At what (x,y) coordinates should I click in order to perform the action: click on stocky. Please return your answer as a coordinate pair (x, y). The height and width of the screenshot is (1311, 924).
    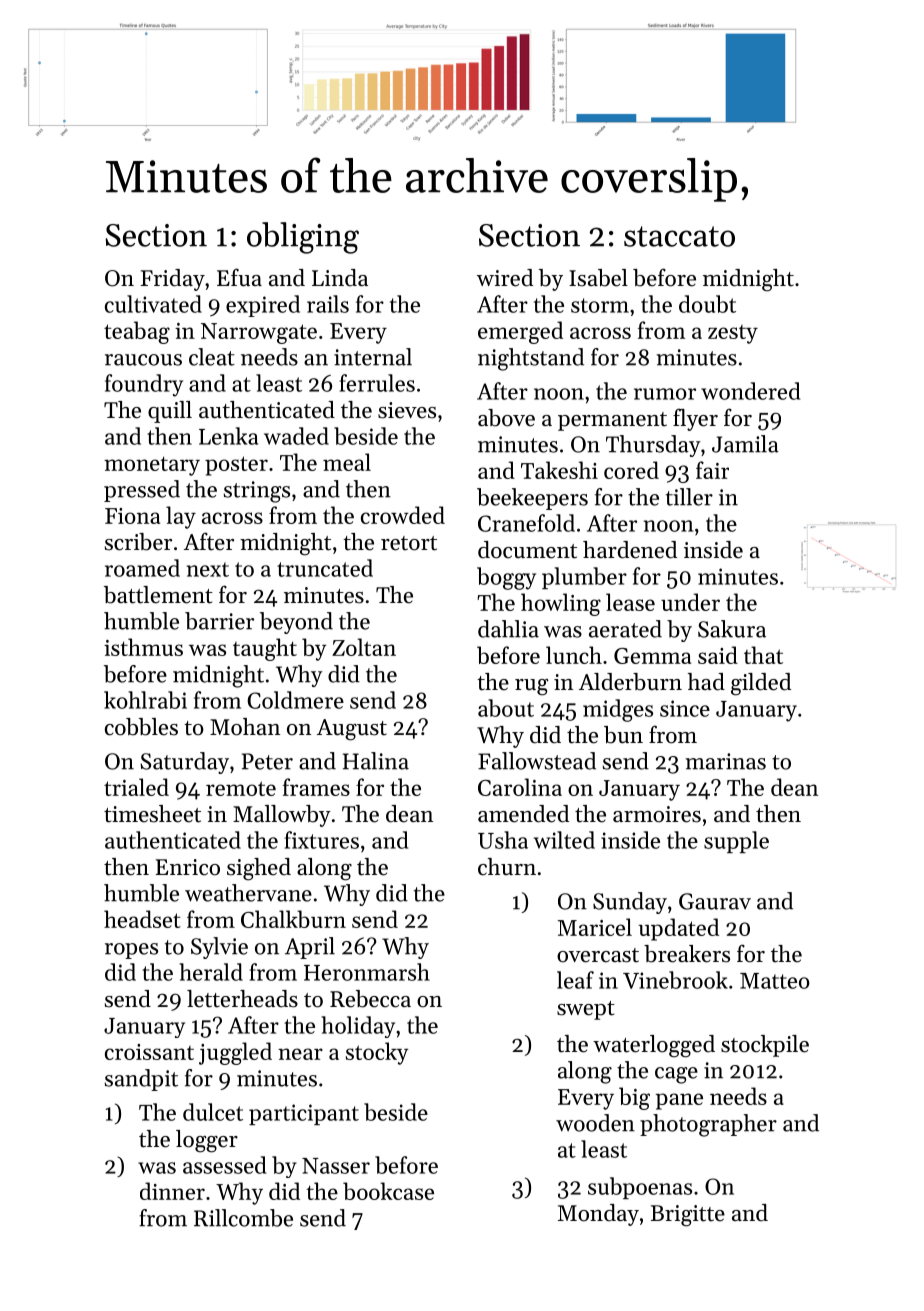
    Looking at the image, I should click on (377, 1053).
